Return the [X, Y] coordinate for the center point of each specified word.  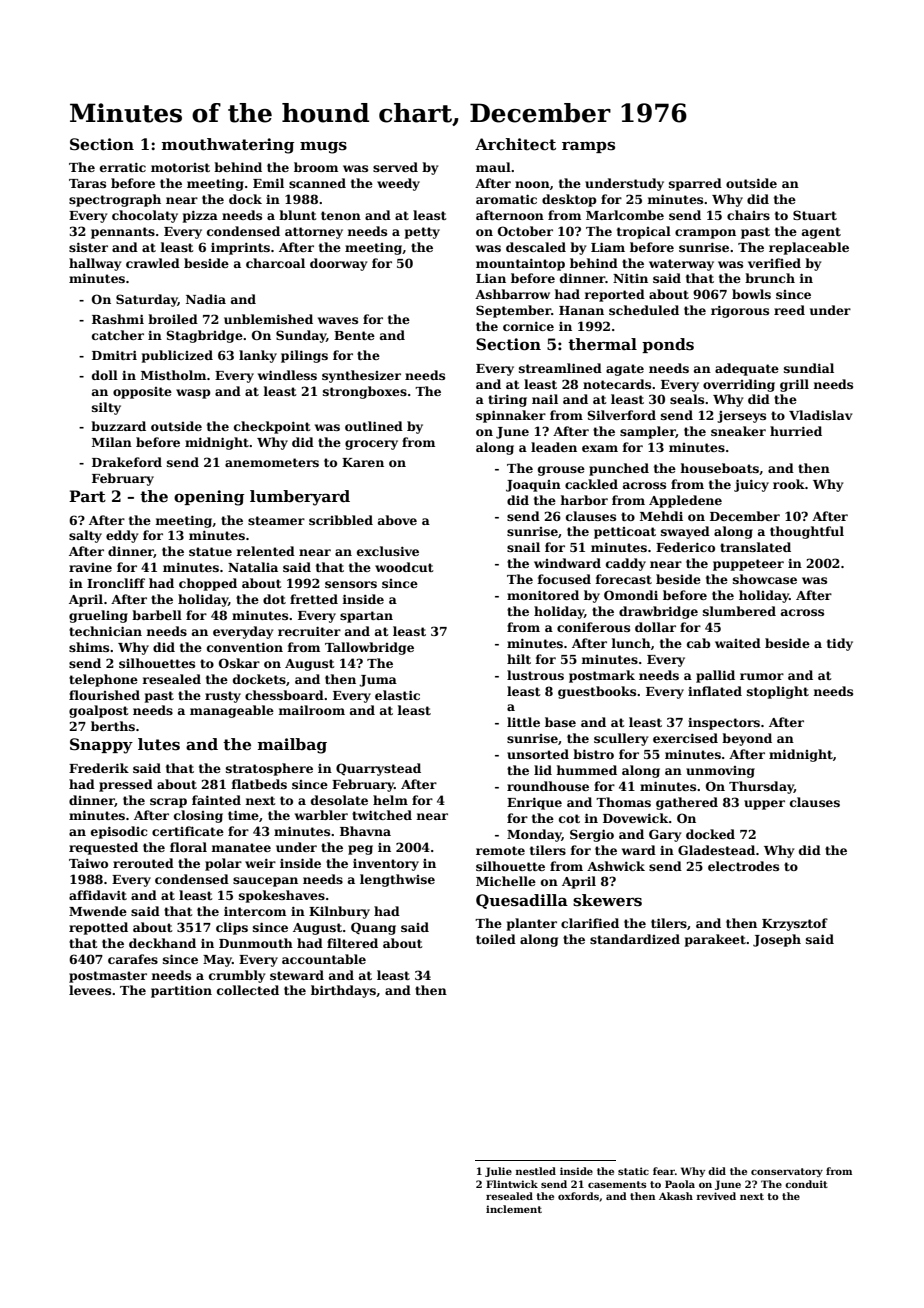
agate [625, 370]
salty [85, 536]
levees [90, 990]
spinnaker [511, 416]
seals [687, 399]
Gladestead [716, 850]
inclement [514, 1209]
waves [338, 320]
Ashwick [616, 866]
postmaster [108, 977]
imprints [240, 248]
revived [716, 1196]
